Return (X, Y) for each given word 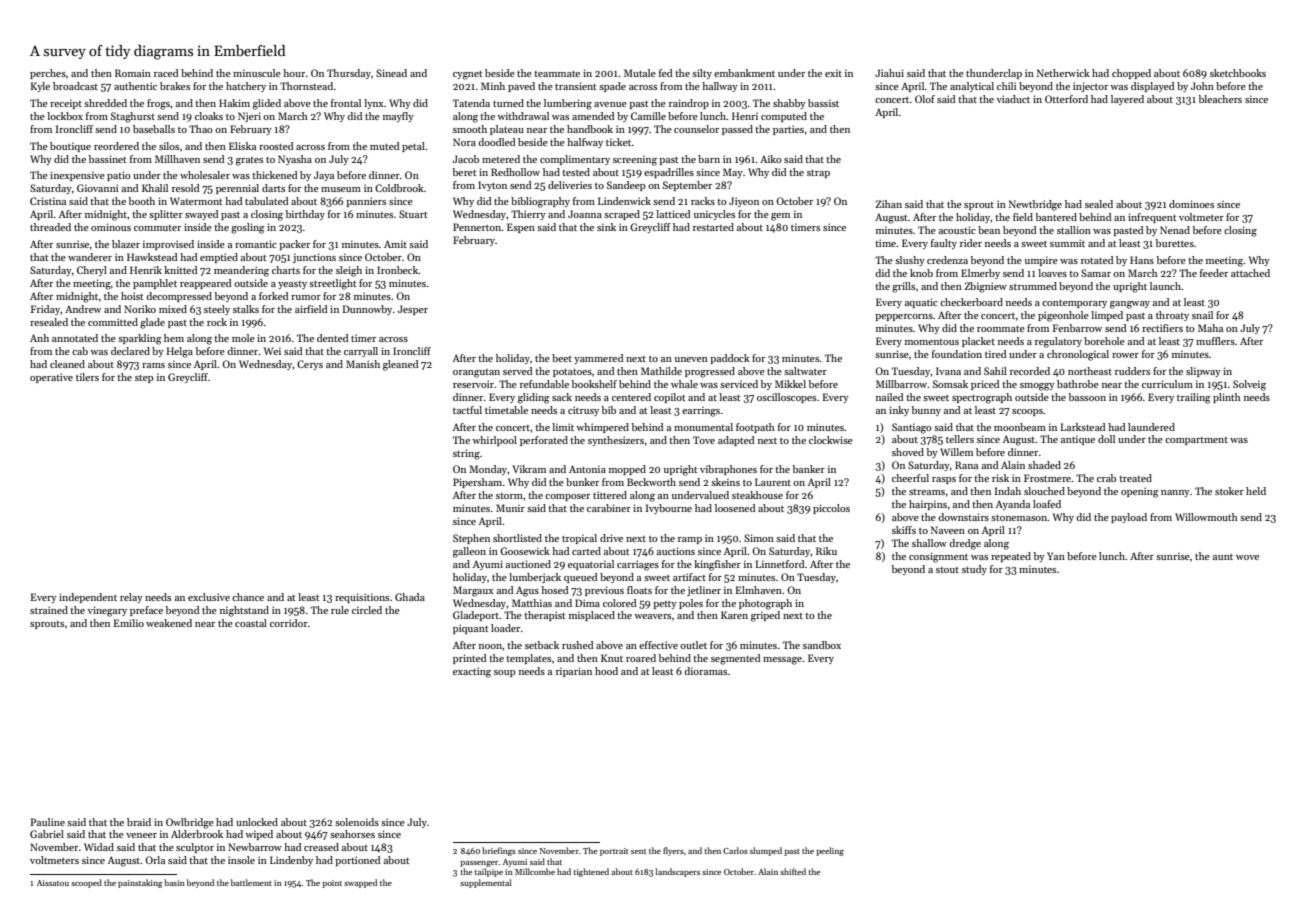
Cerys (310, 365)
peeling (830, 851)
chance (248, 597)
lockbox (65, 116)
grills (903, 287)
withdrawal (523, 116)
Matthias (532, 603)
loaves (1052, 273)
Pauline (48, 822)
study (974, 570)
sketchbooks (1238, 73)
